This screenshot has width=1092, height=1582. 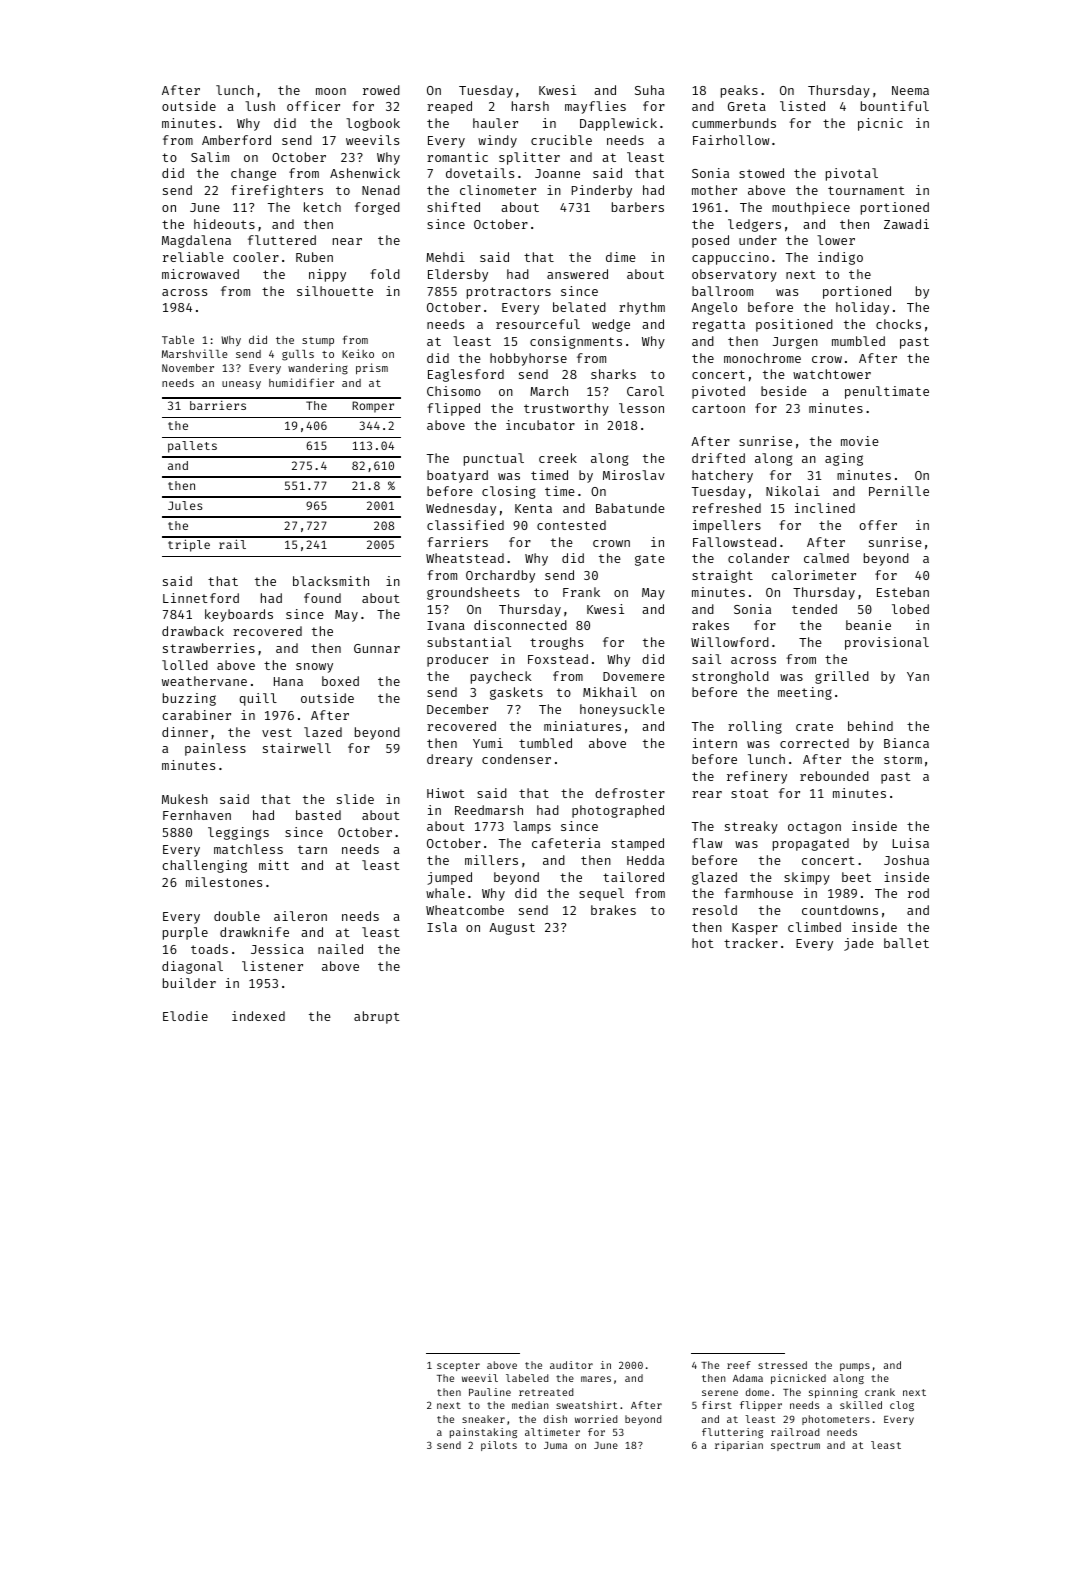 What do you see at coordinates (272, 966) in the screenshot?
I see `listener` at bounding box center [272, 966].
